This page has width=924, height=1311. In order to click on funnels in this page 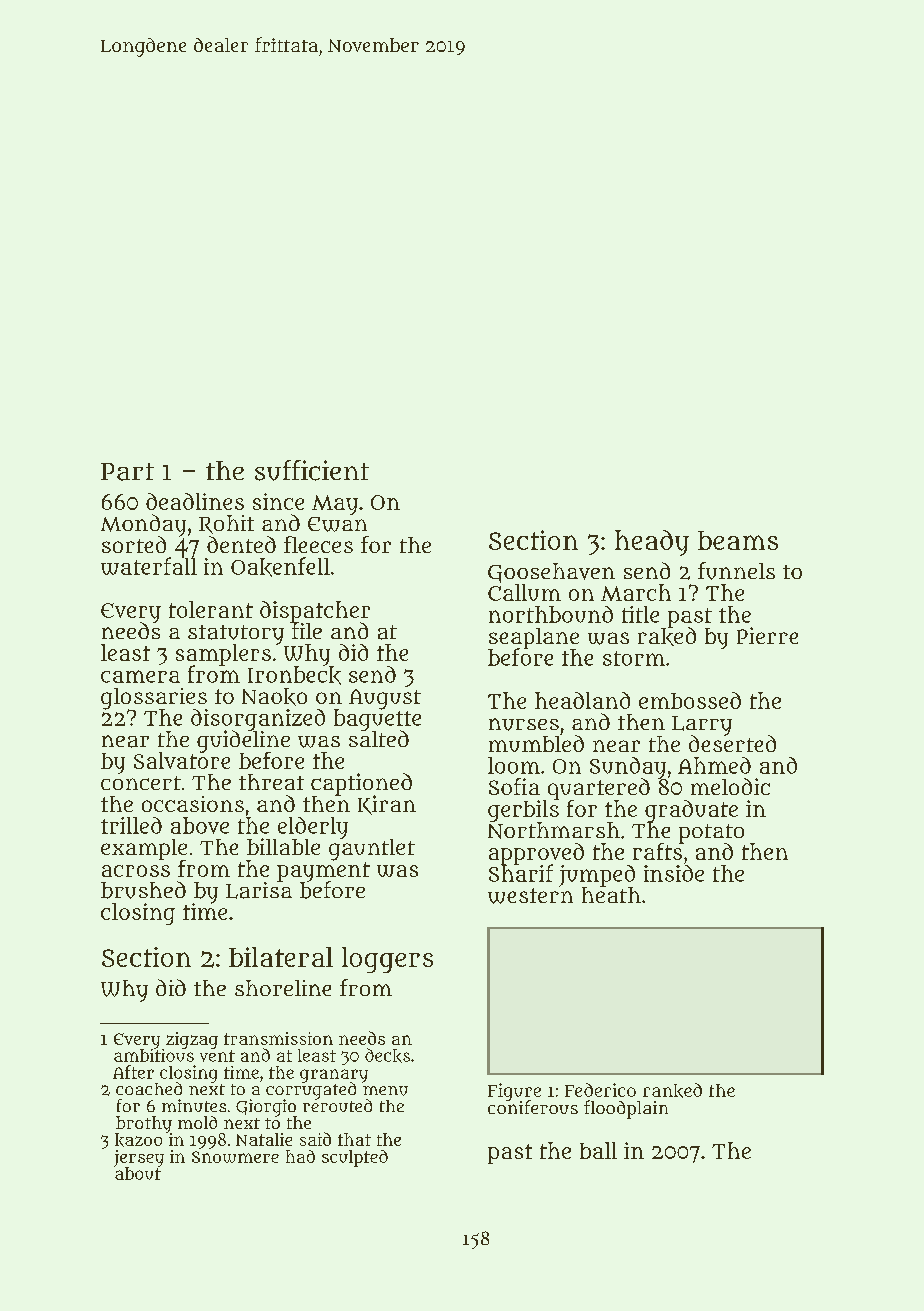, I will do `click(736, 571)`.
